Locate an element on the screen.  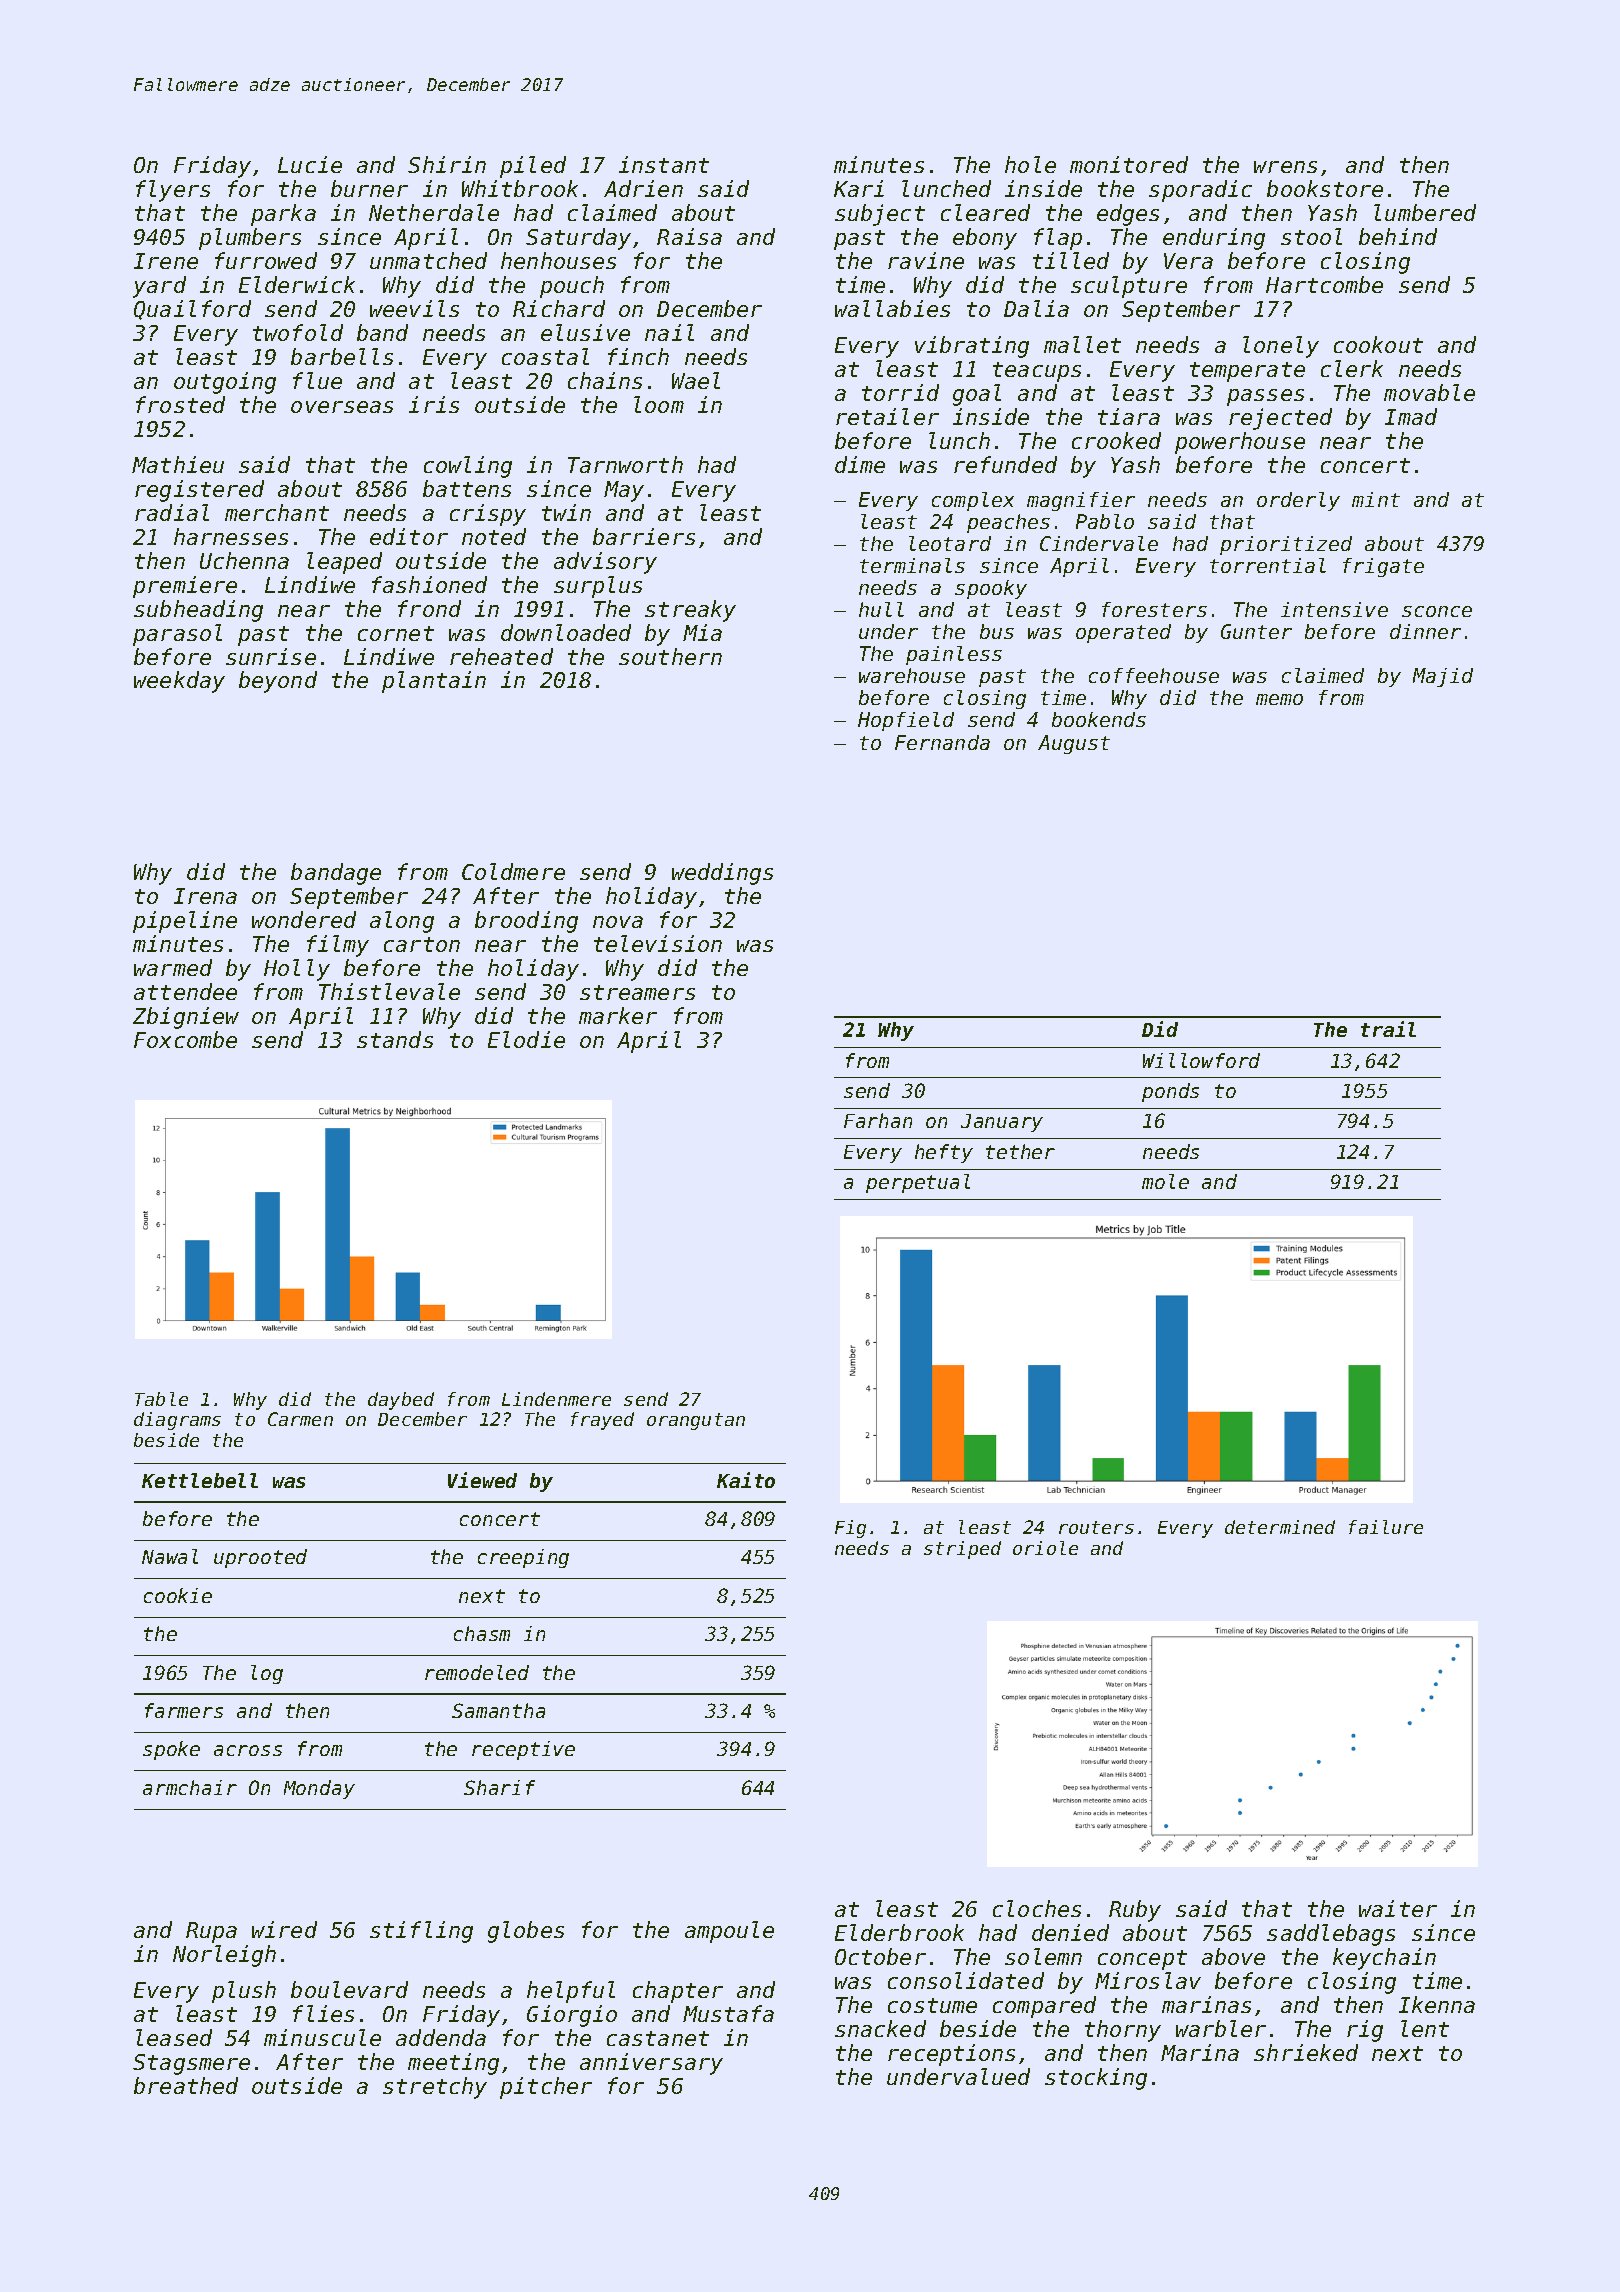
flyers is located at coordinates (173, 191).
